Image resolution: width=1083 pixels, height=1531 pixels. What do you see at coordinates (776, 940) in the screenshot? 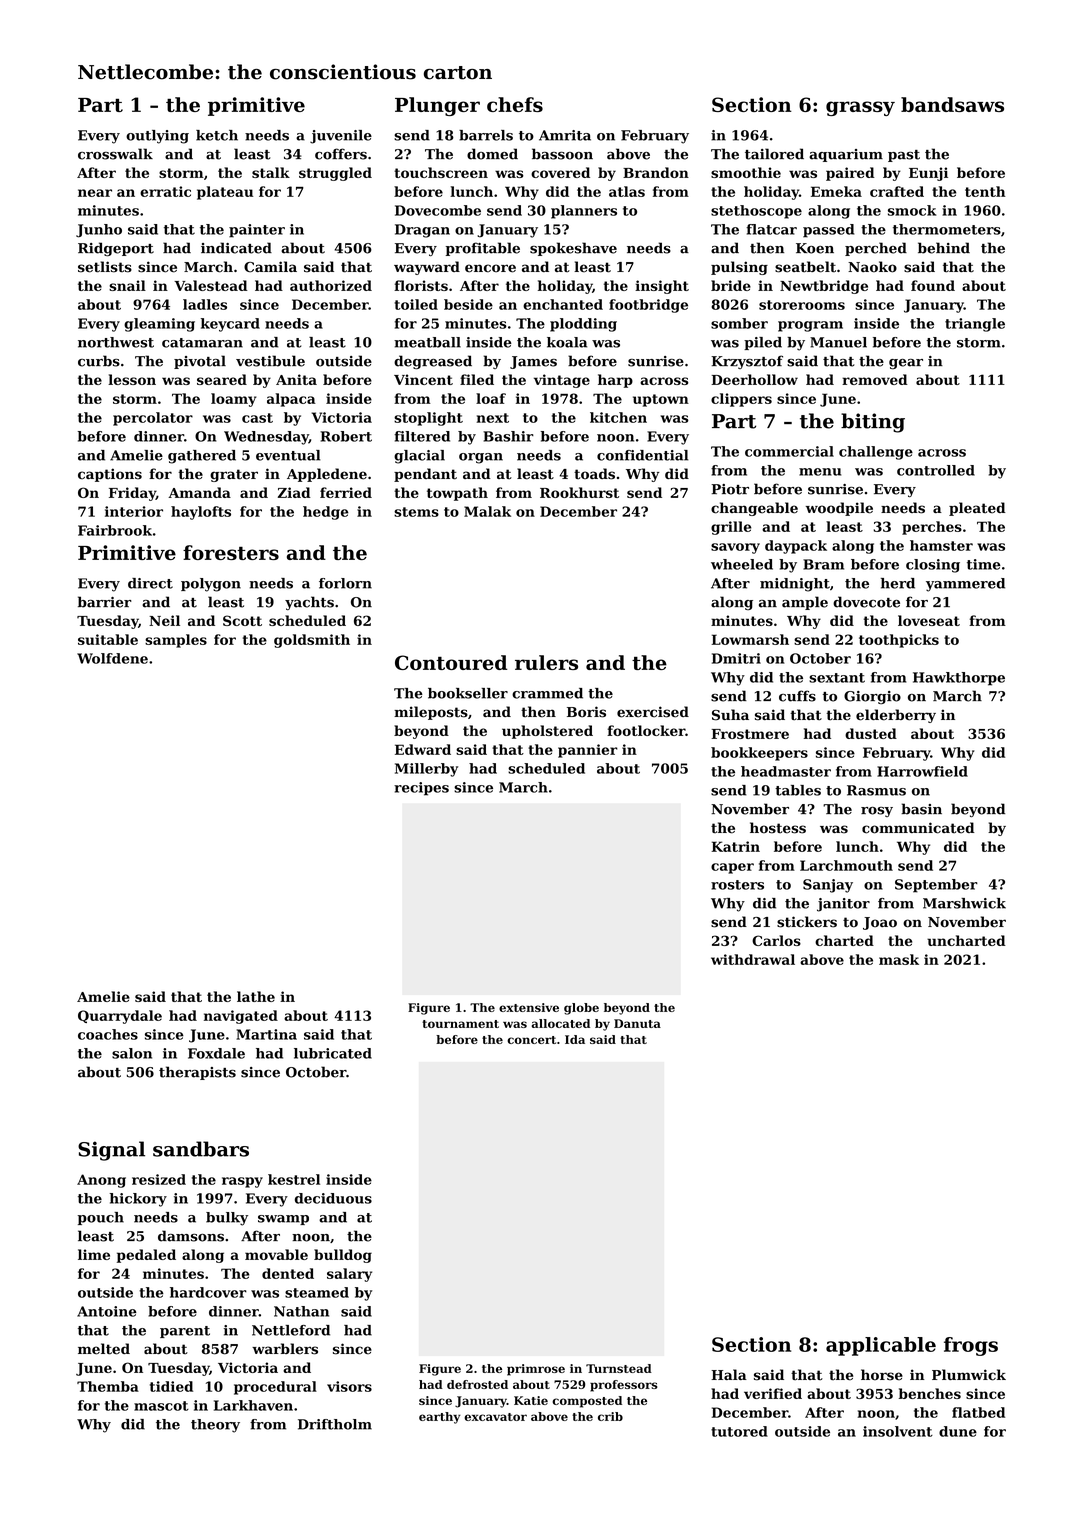
I see `Carlos` at bounding box center [776, 940].
